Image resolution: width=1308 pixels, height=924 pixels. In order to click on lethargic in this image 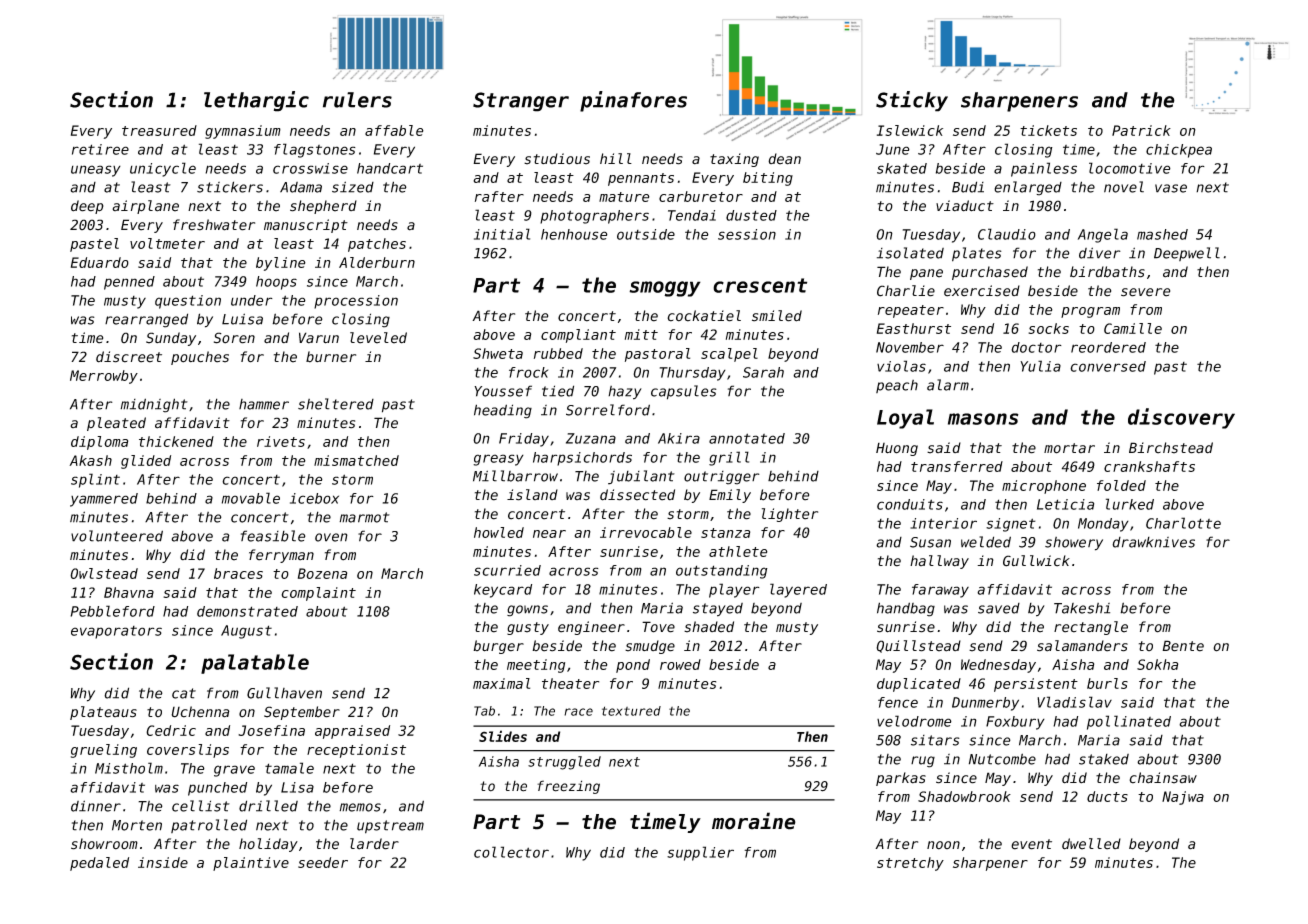, I will do `click(256, 101)`.
